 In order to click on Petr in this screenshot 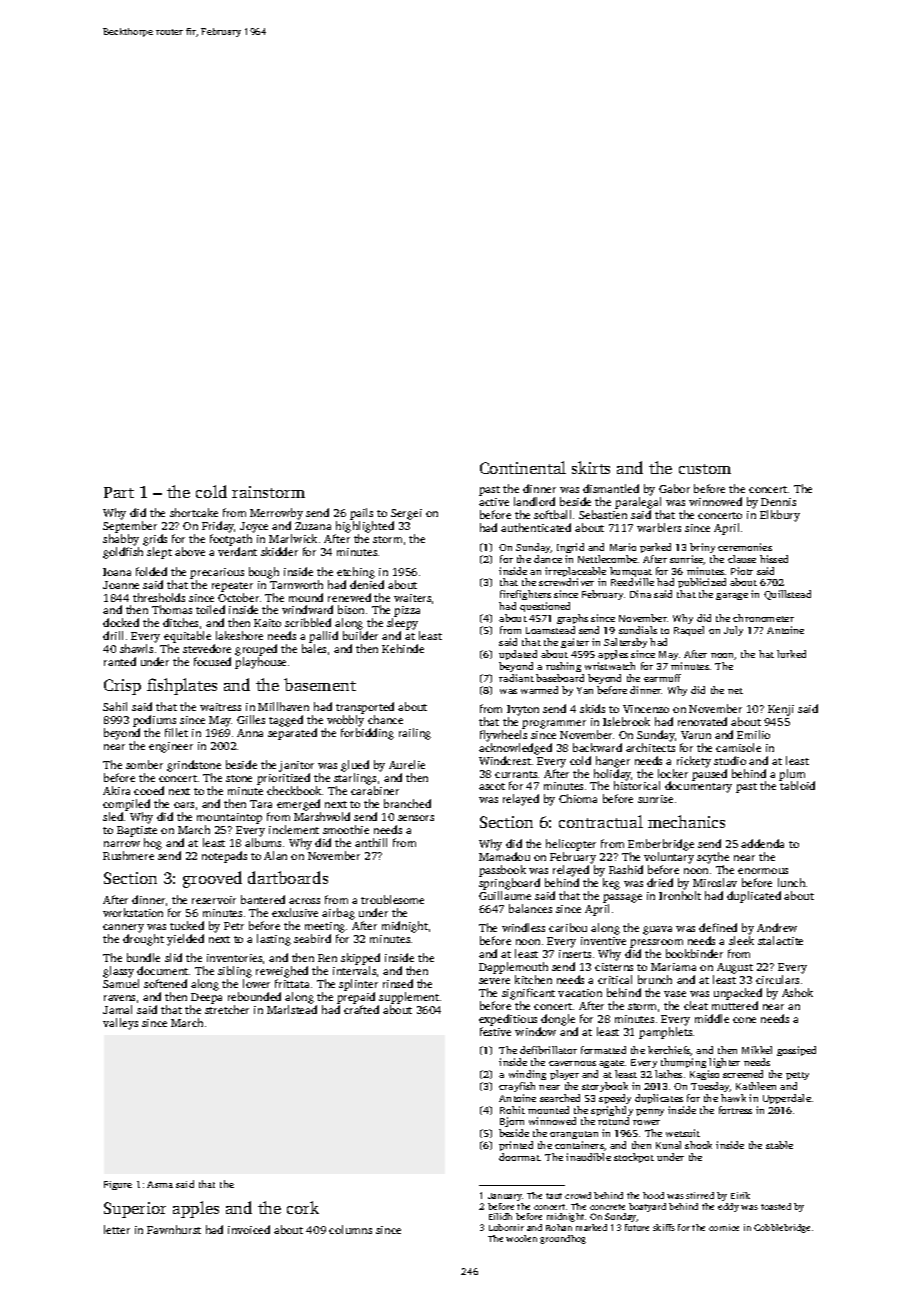, I will do `click(234, 926)`.
